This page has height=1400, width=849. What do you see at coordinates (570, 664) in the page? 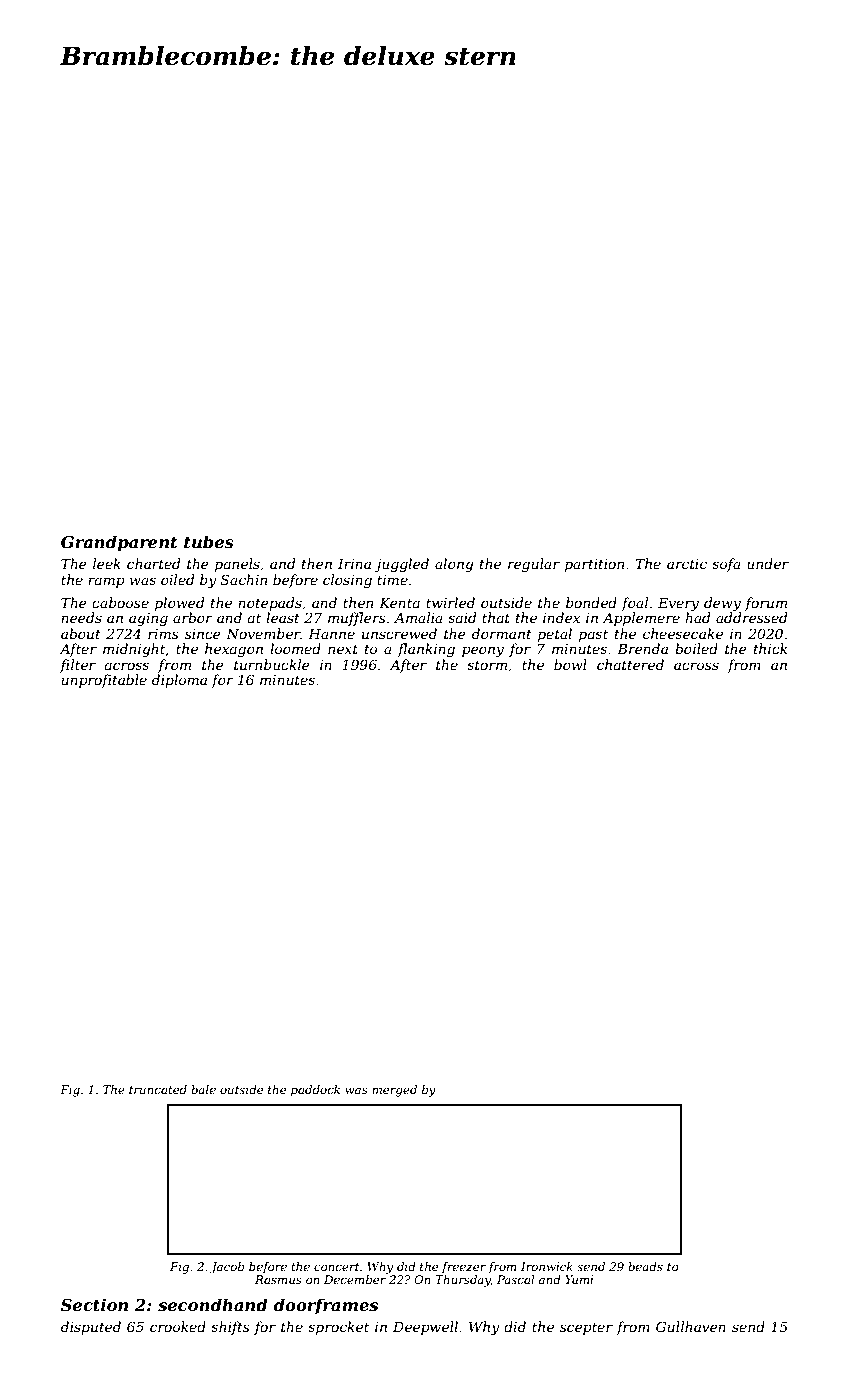
I see `bowl` at bounding box center [570, 664].
